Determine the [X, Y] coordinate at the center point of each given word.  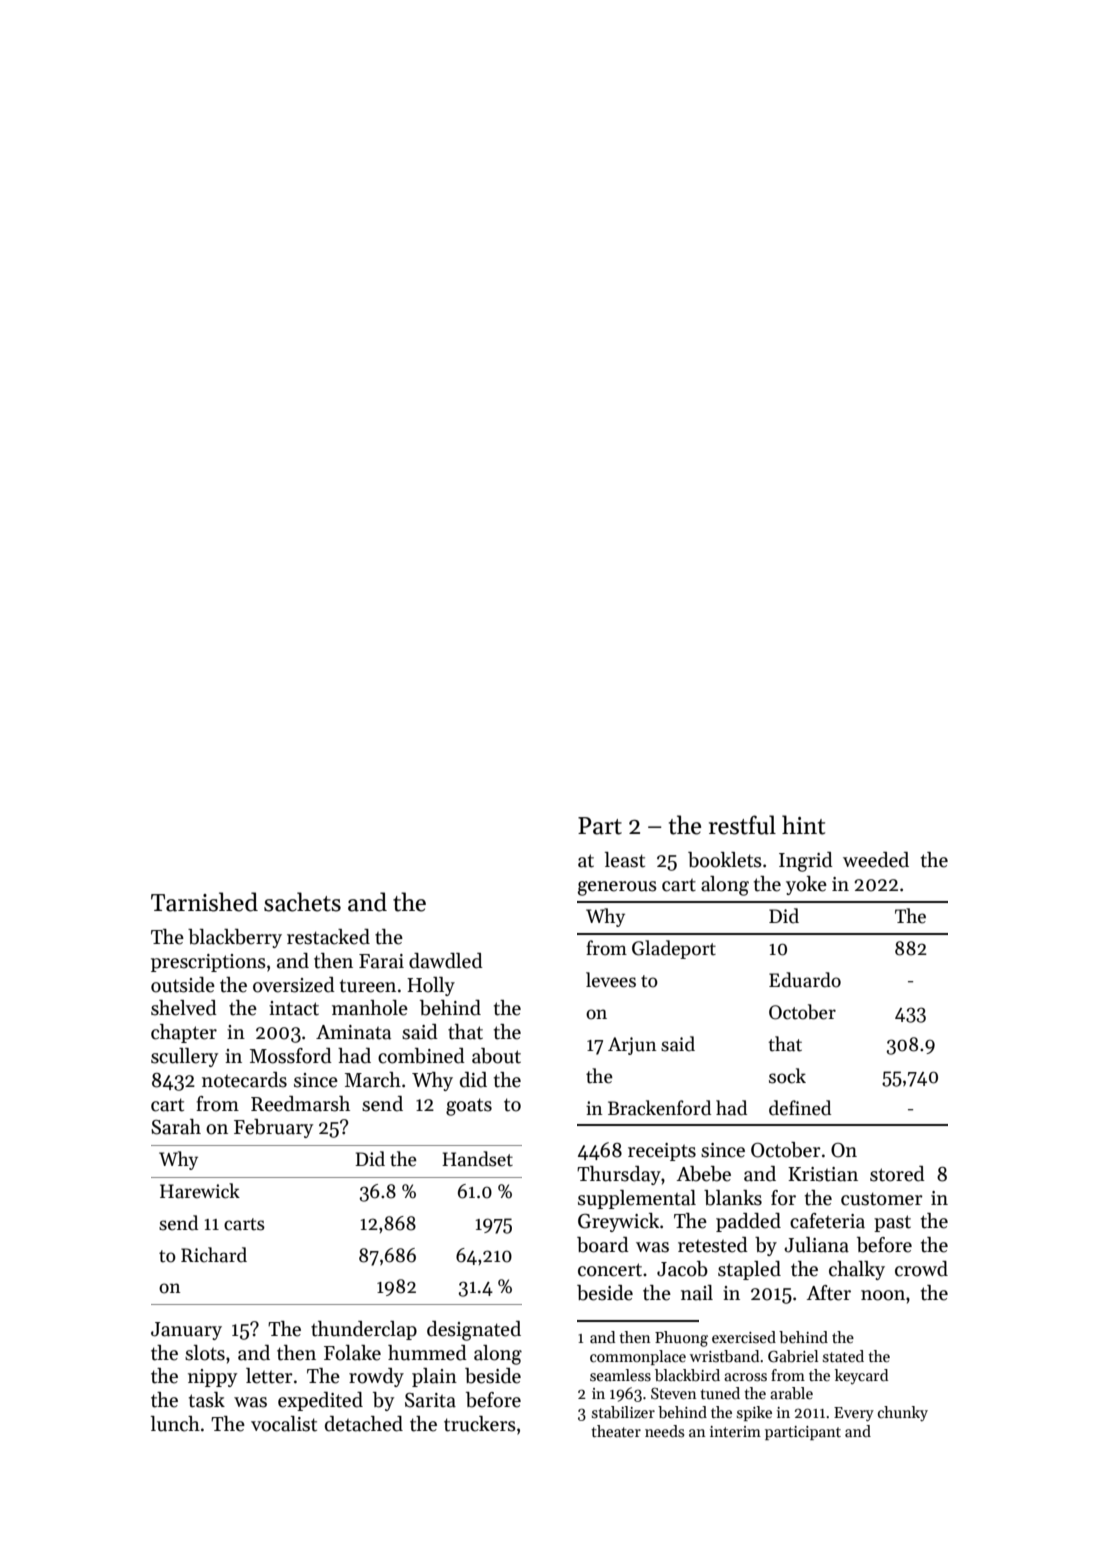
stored [897, 1174]
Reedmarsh [300, 1104]
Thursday [619, 1175]
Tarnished [204, 902]
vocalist [284, 1424]
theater [616, 1431]
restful [742, 825]
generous [617, 888]
